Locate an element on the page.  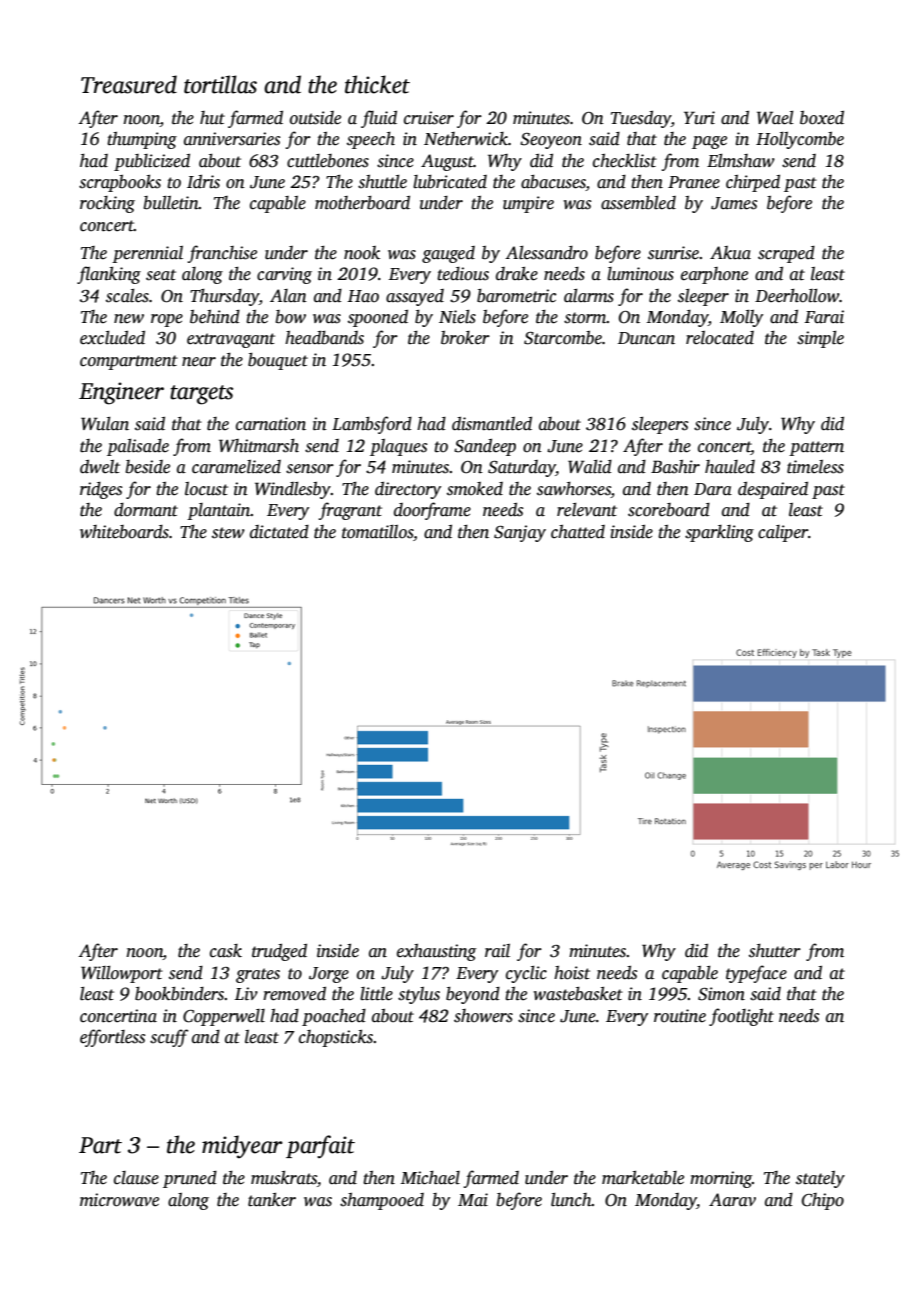
dictated is located at coordinates (279, 532).
